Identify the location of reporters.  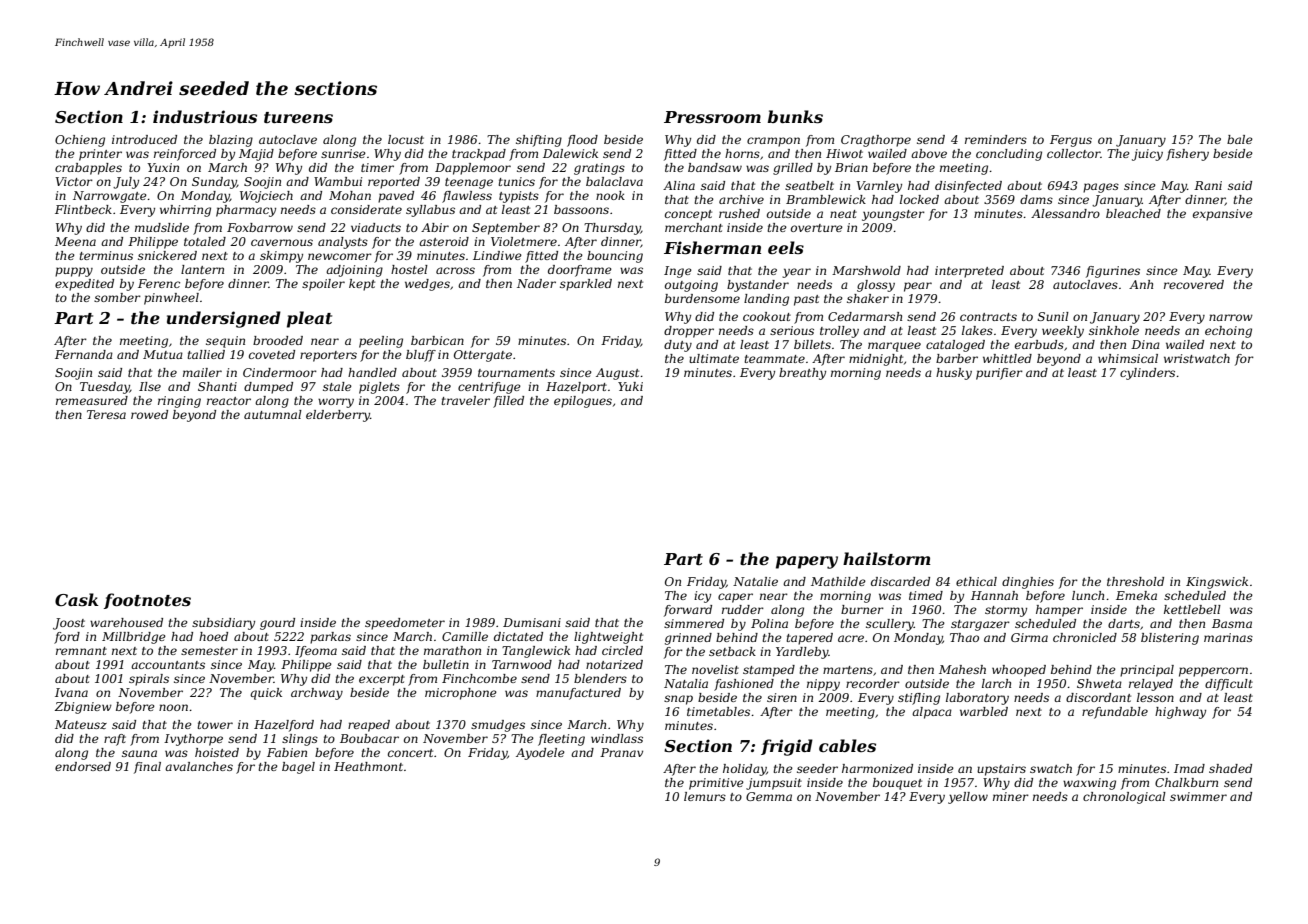
(328, 356).
